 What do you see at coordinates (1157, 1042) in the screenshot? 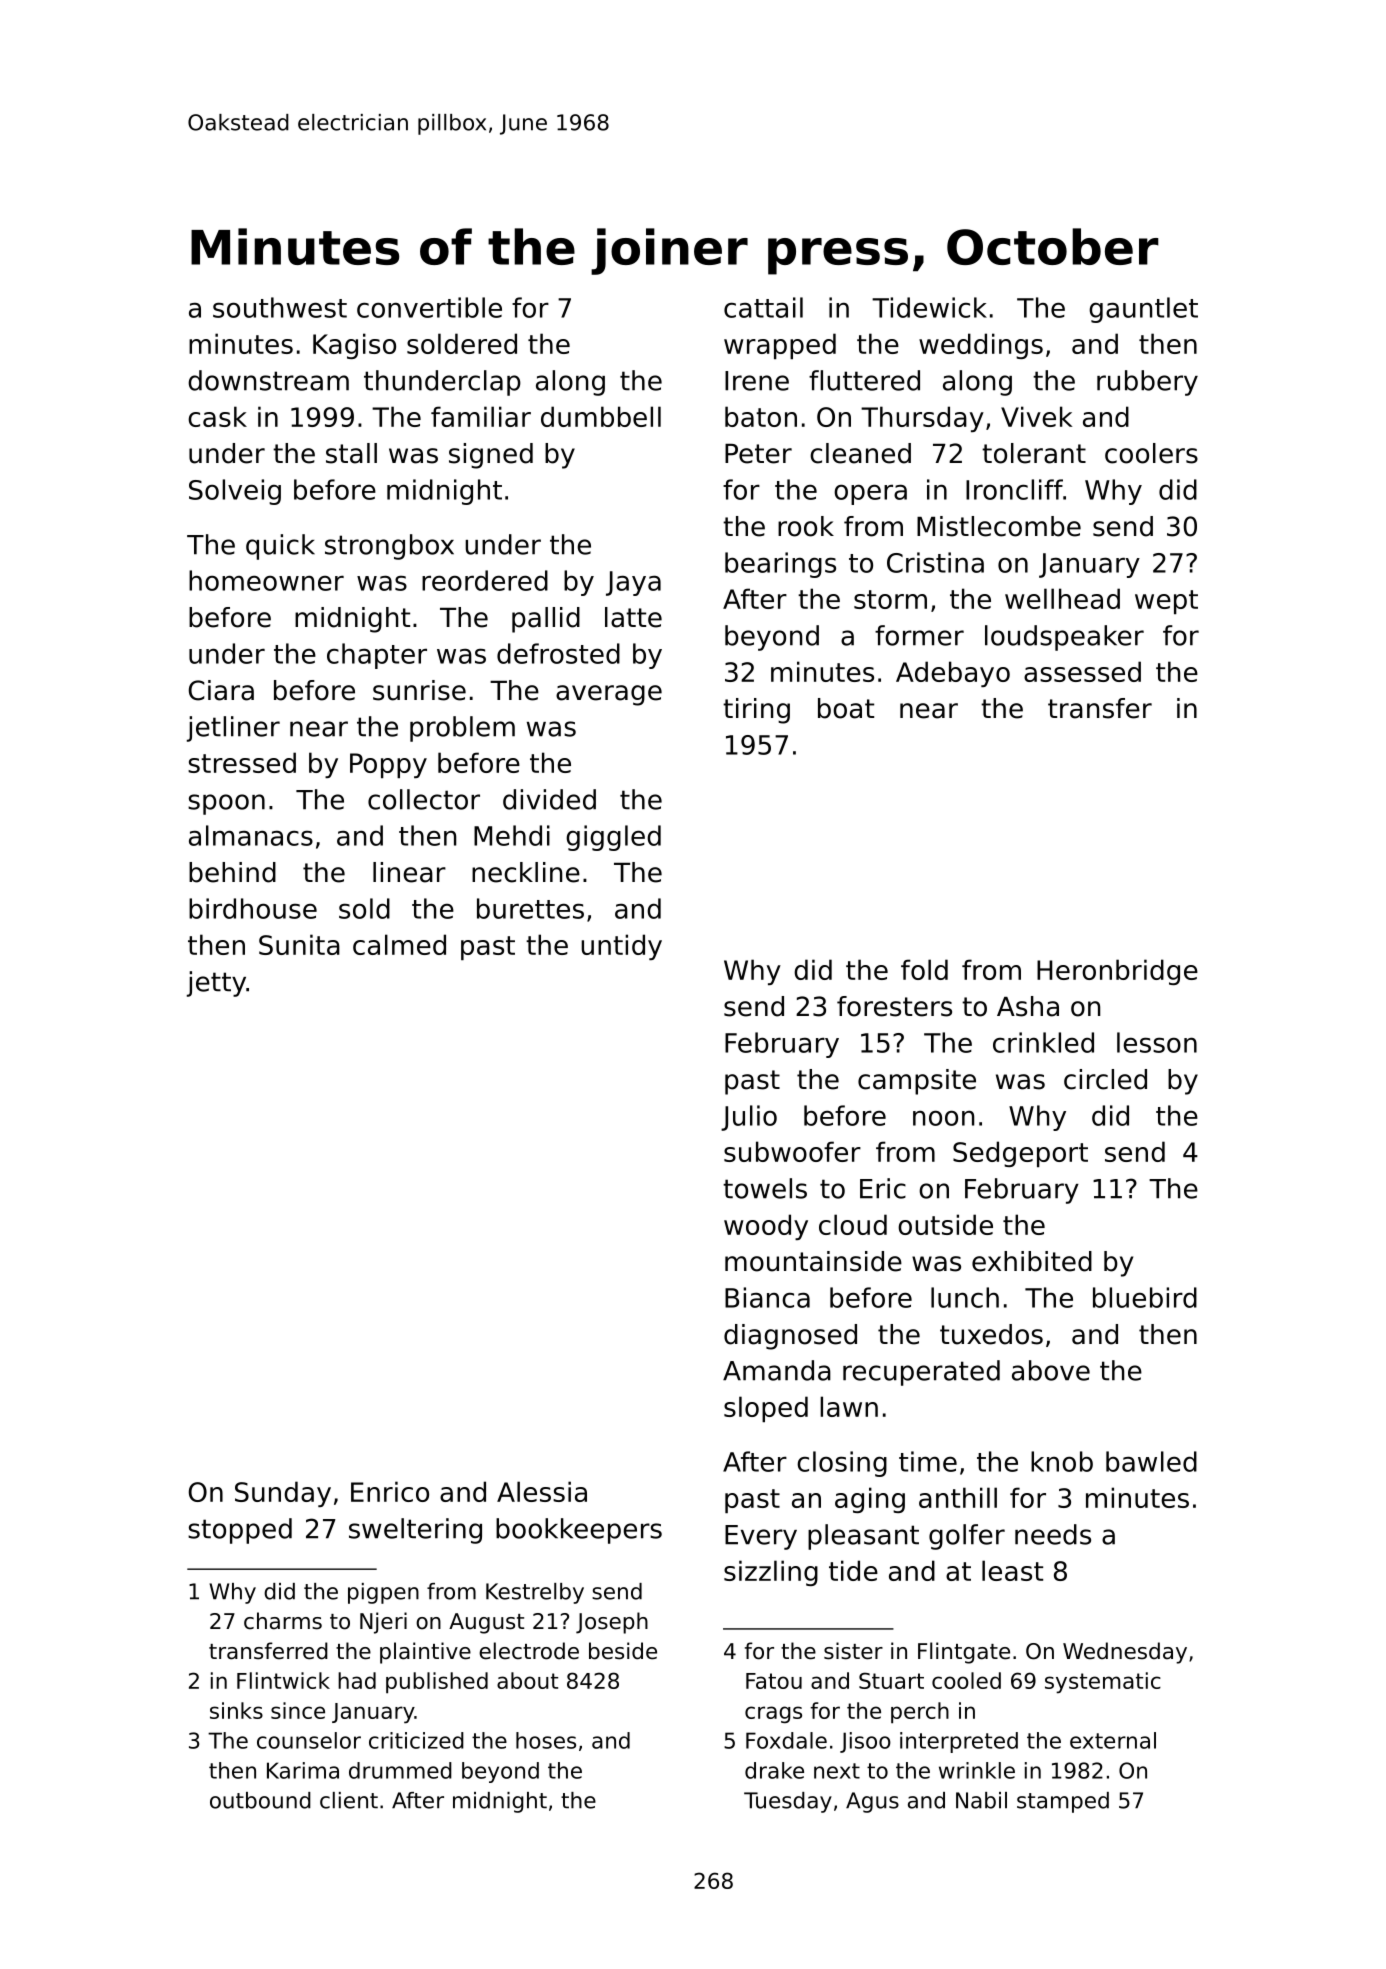
I see `lesson` at bounding box center [1157, 1042].
